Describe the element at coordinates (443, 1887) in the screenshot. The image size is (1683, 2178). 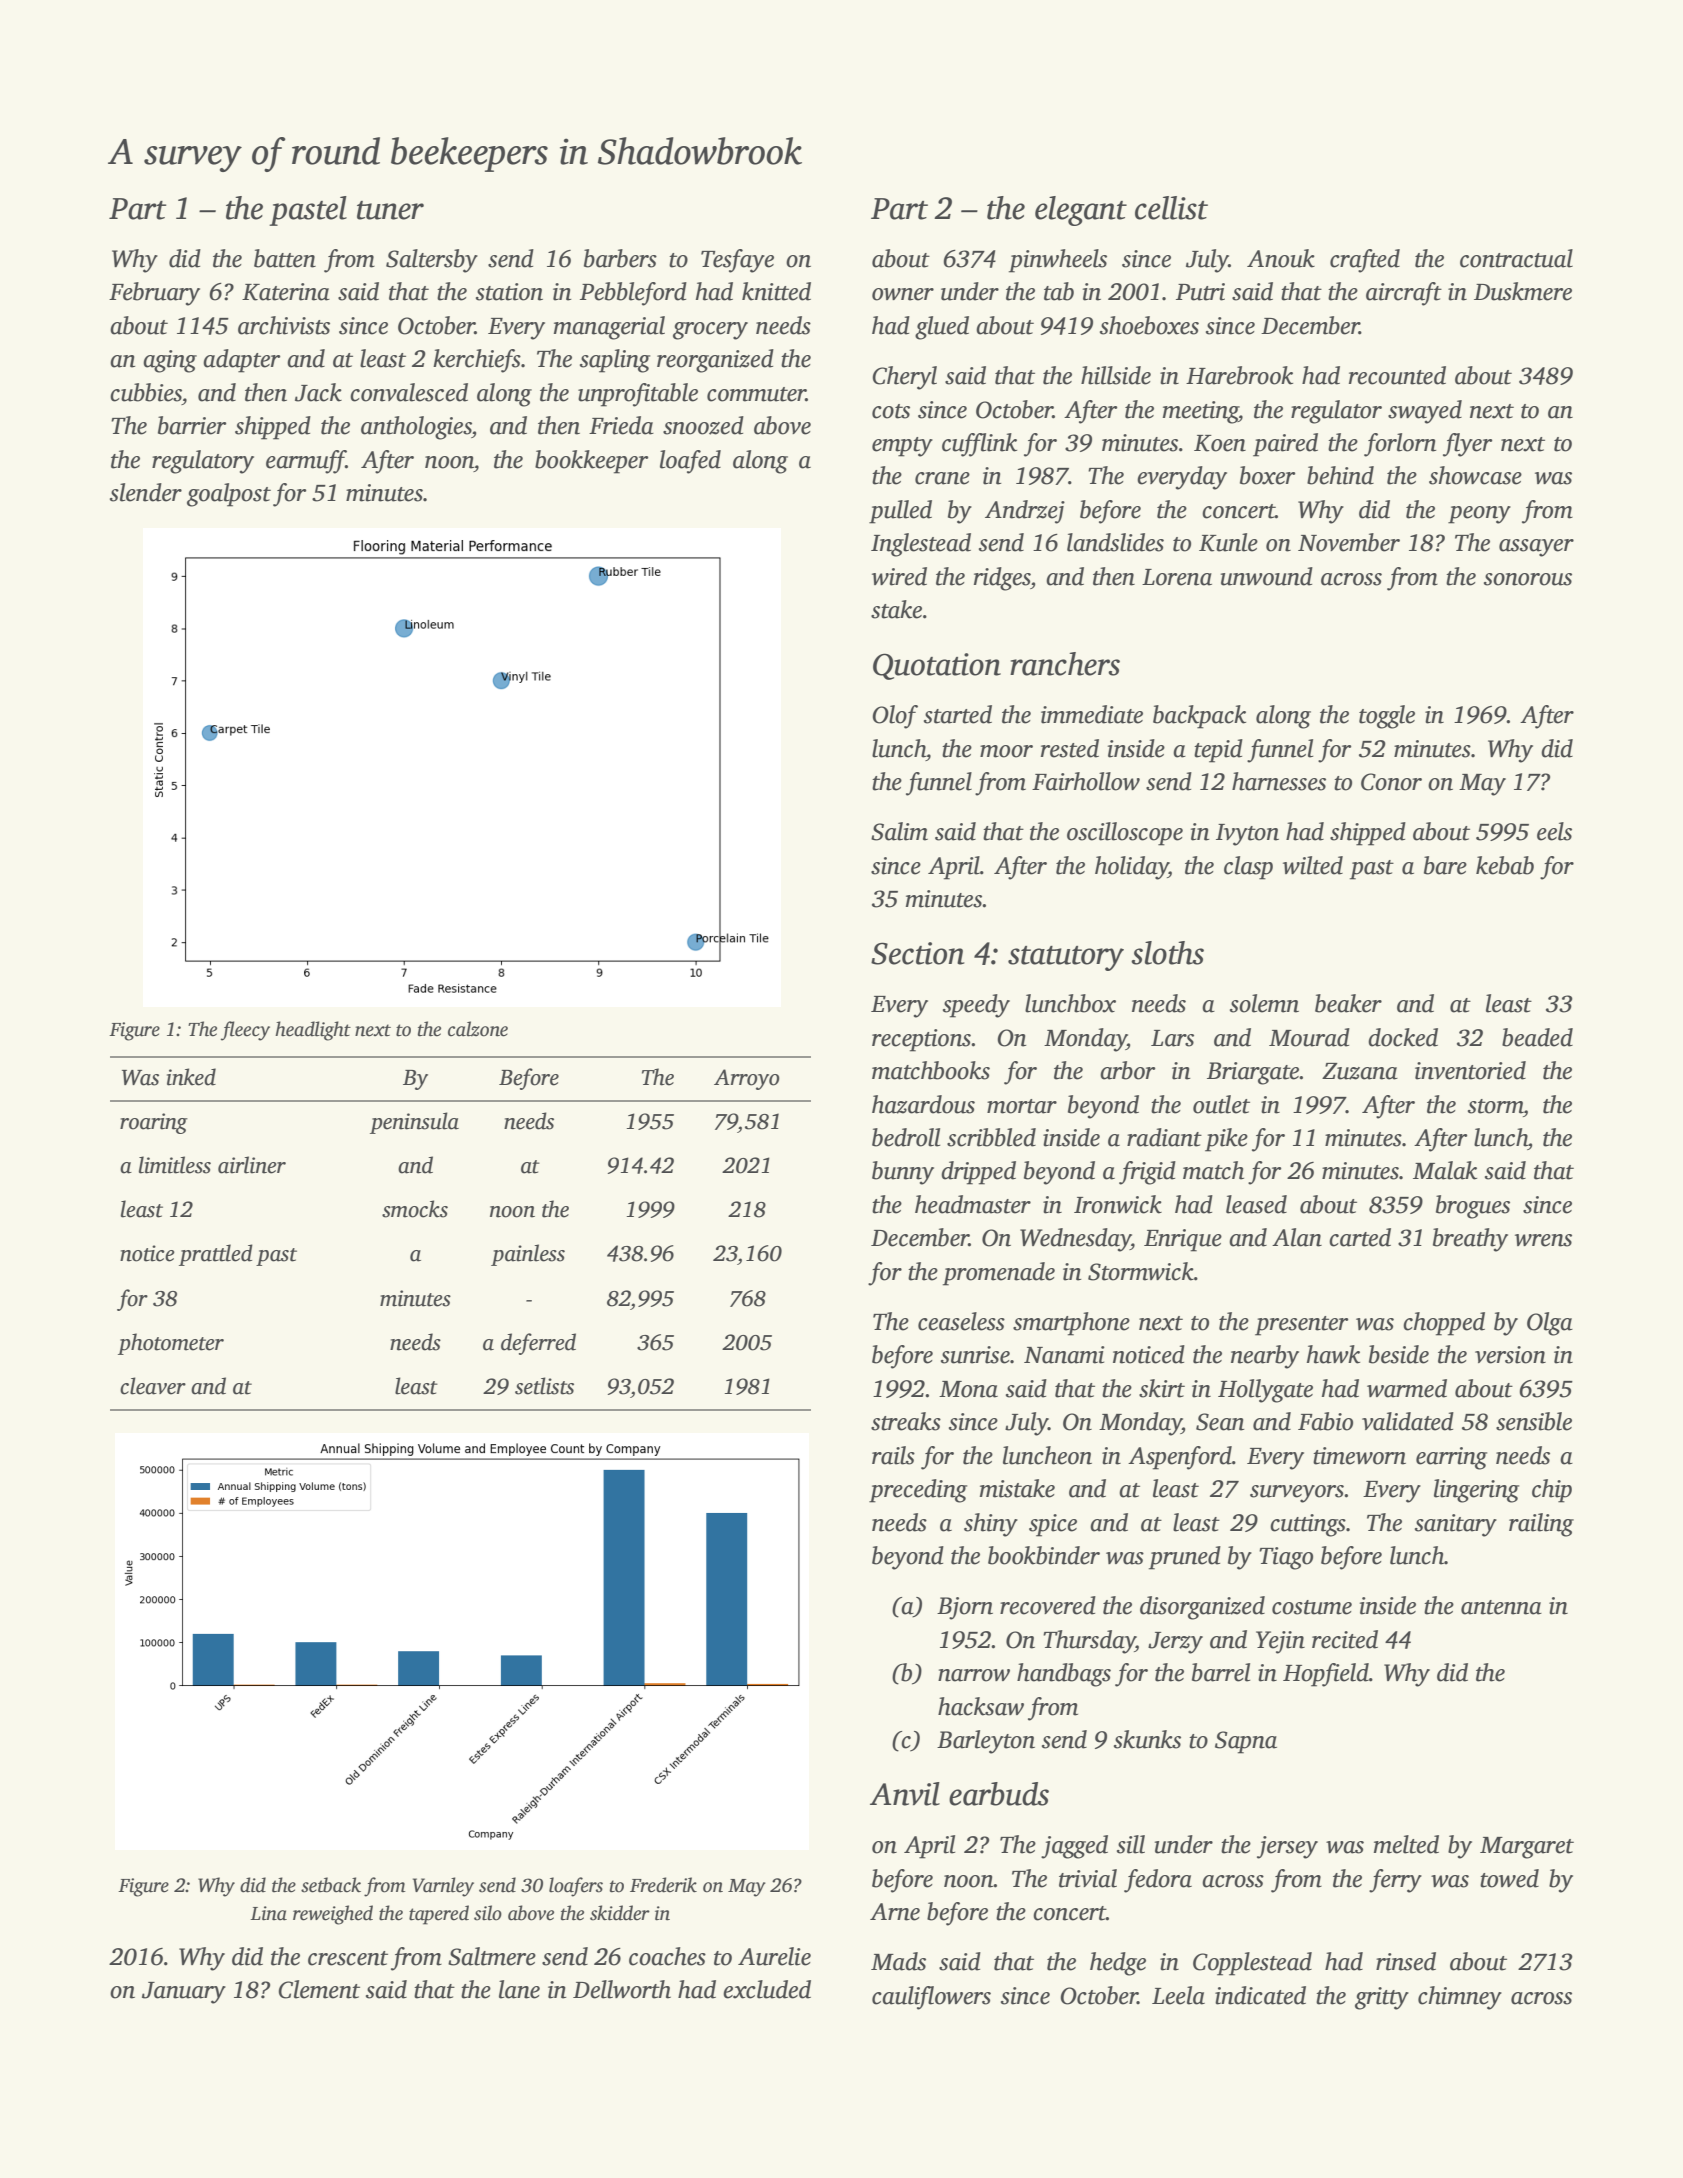
I see `Varnley` at that location.
